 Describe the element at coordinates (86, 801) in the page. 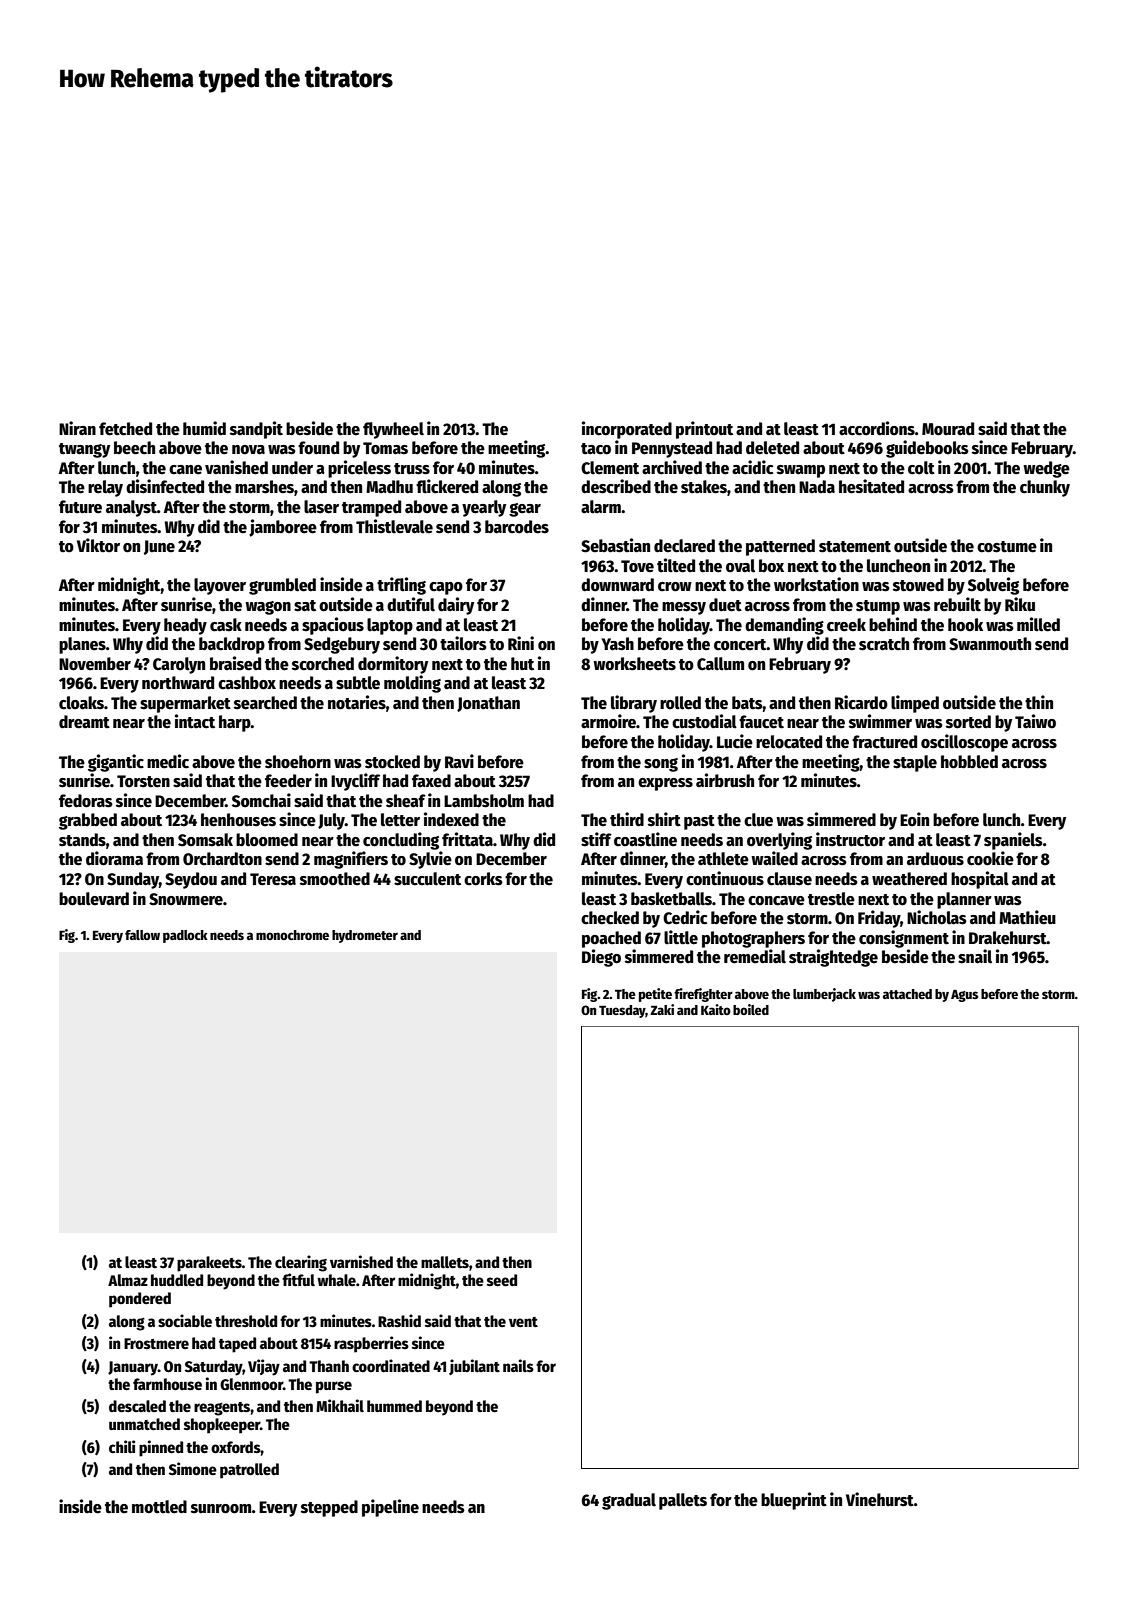

I see `fedoras` at that location.
